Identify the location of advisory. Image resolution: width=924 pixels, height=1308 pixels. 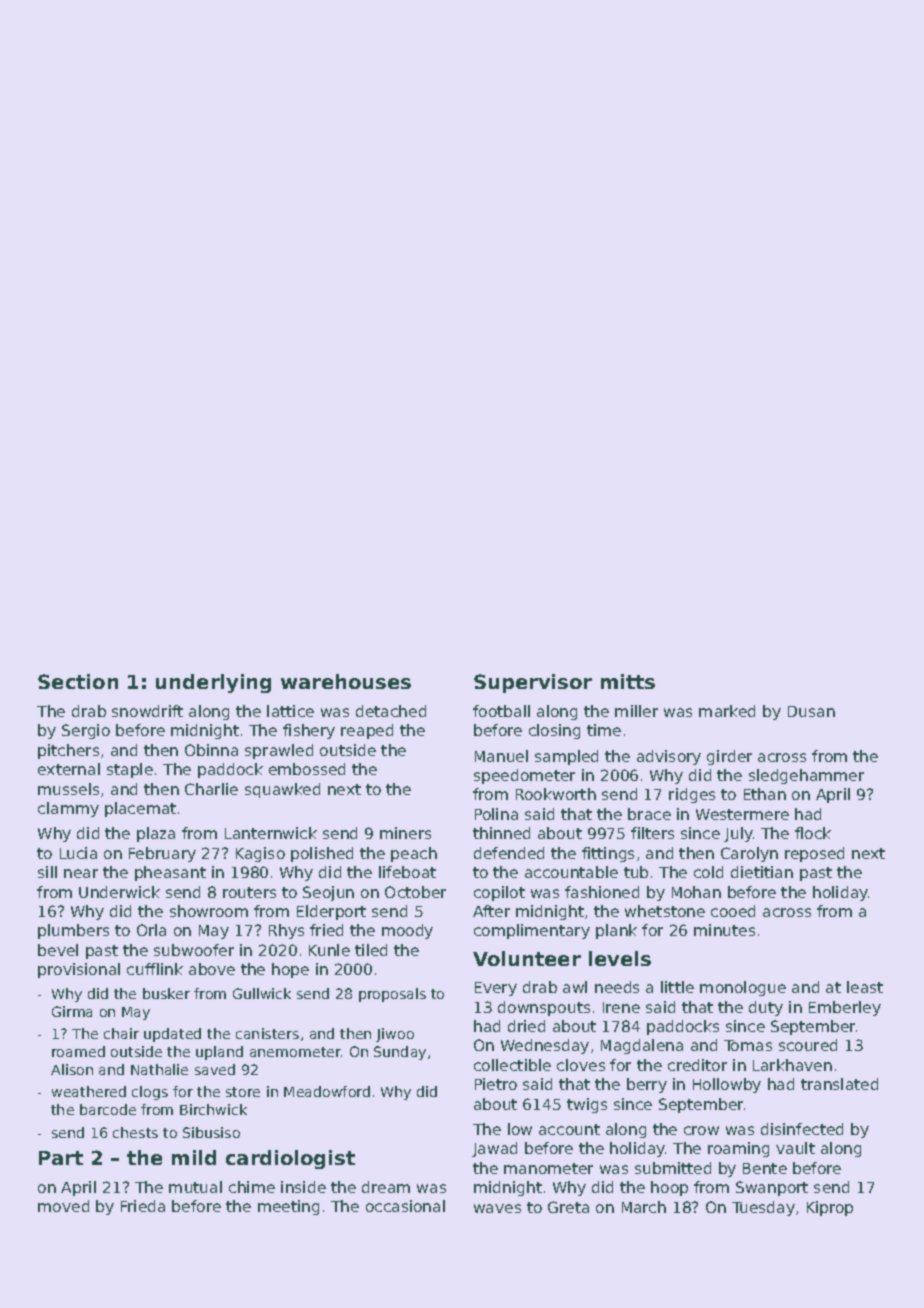
(669, 757).
